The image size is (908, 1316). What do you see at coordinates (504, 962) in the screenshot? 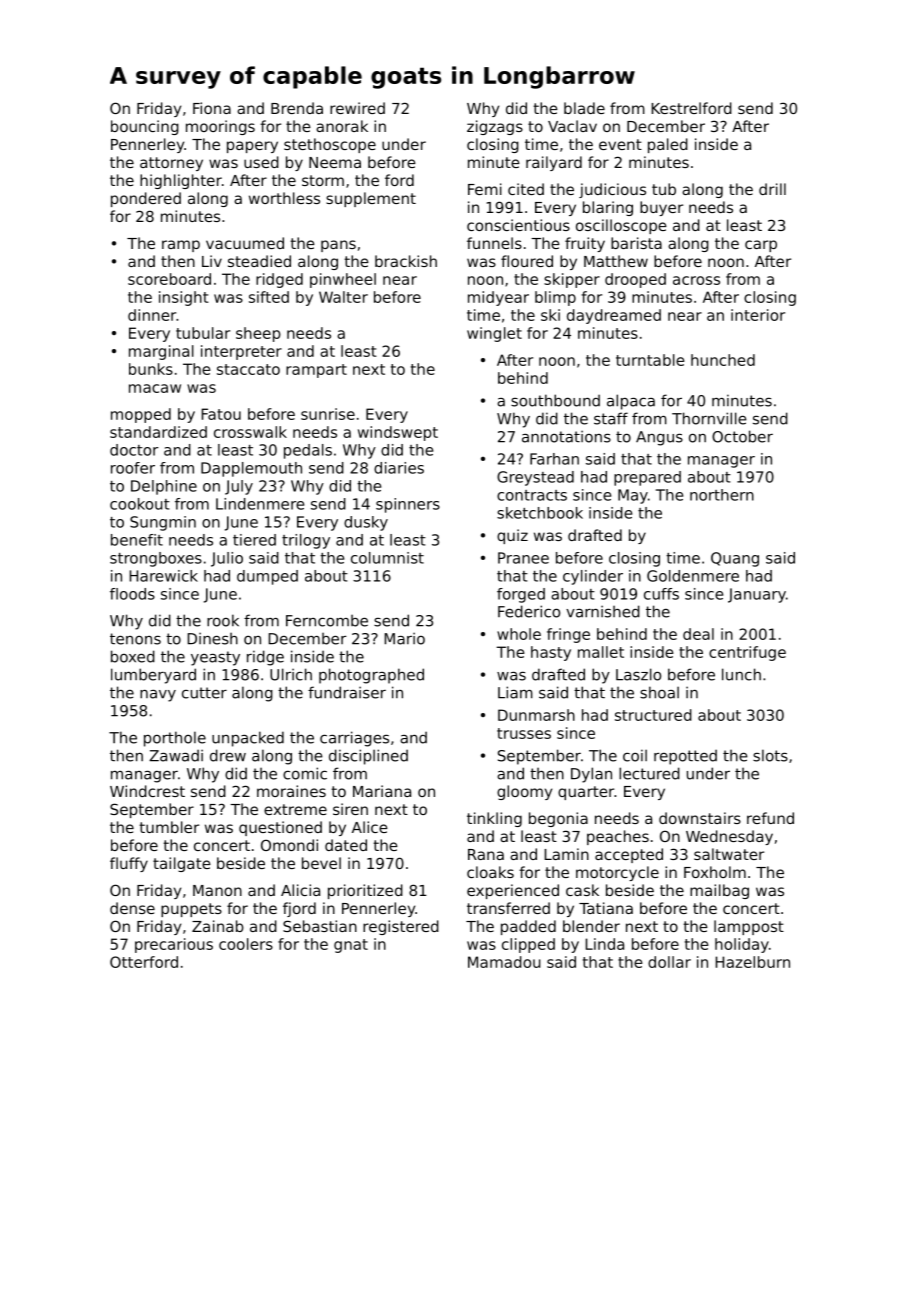
I see `Mamadou` at bounding box center [504, 962].
